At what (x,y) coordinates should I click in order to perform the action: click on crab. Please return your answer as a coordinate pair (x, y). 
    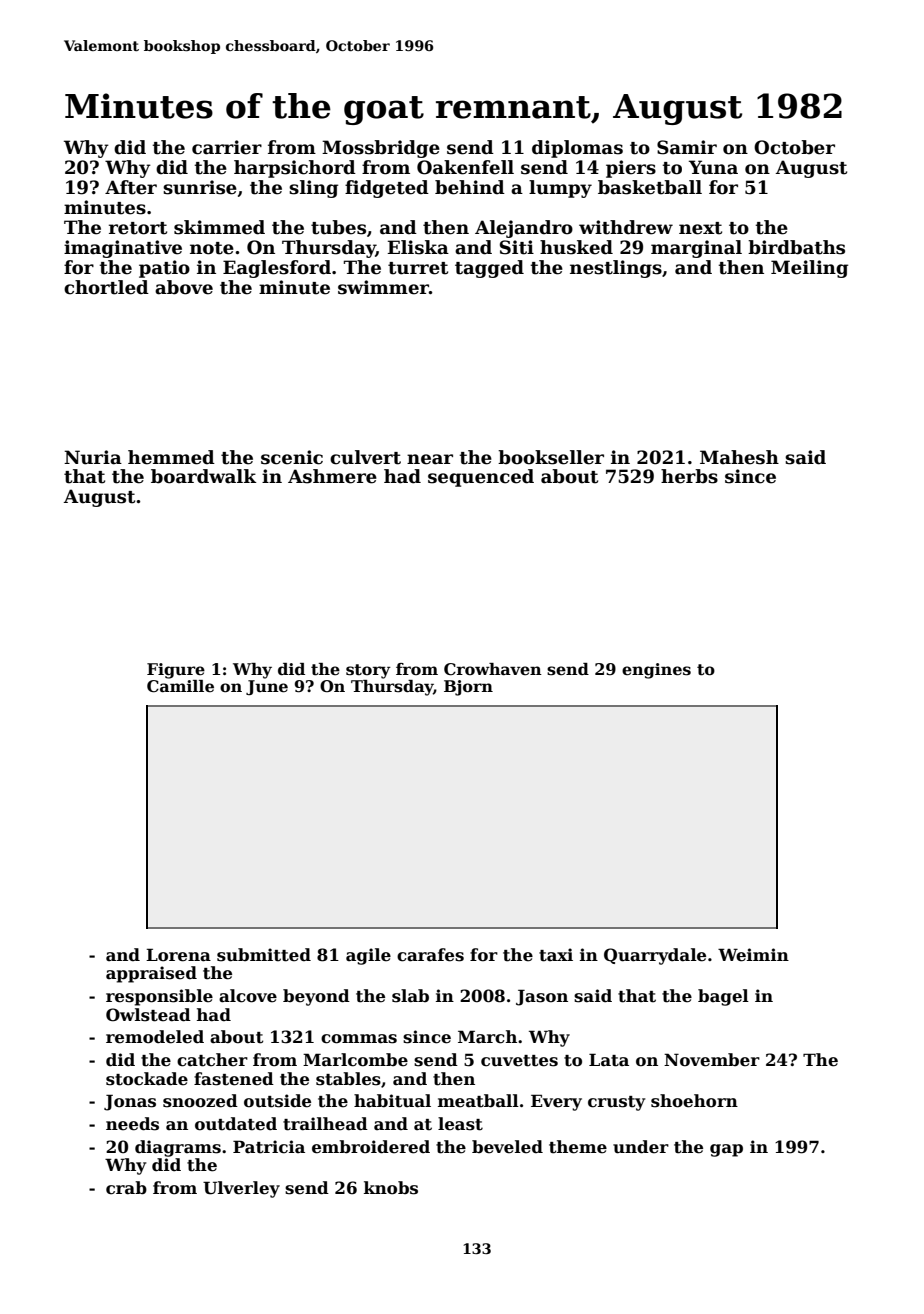
    Looking at the image, I should click on (126, 1188).
